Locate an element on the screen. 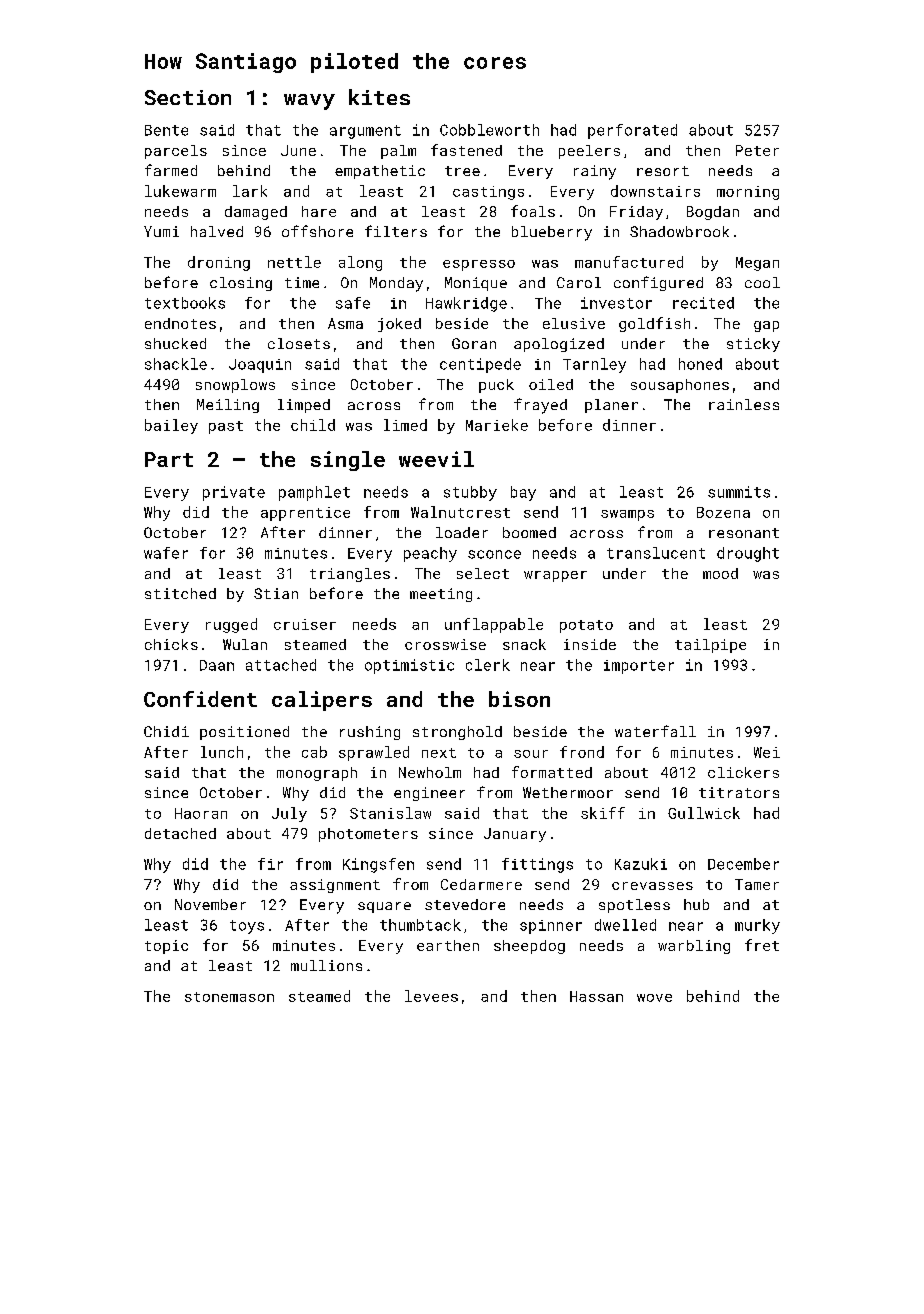  fastened is located at coordinates (466, 150).
